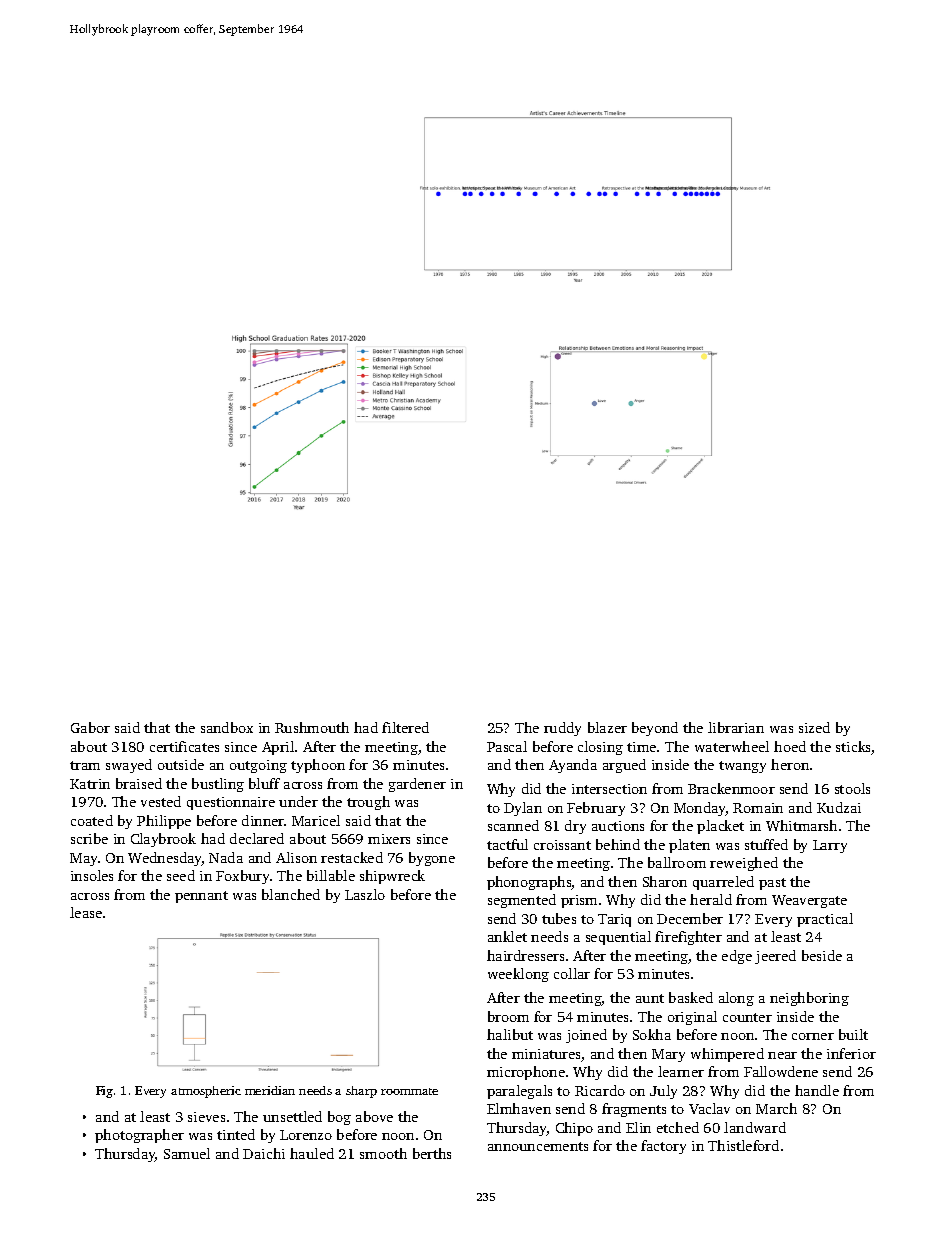  I want to click on above, so click(374, 1116).
